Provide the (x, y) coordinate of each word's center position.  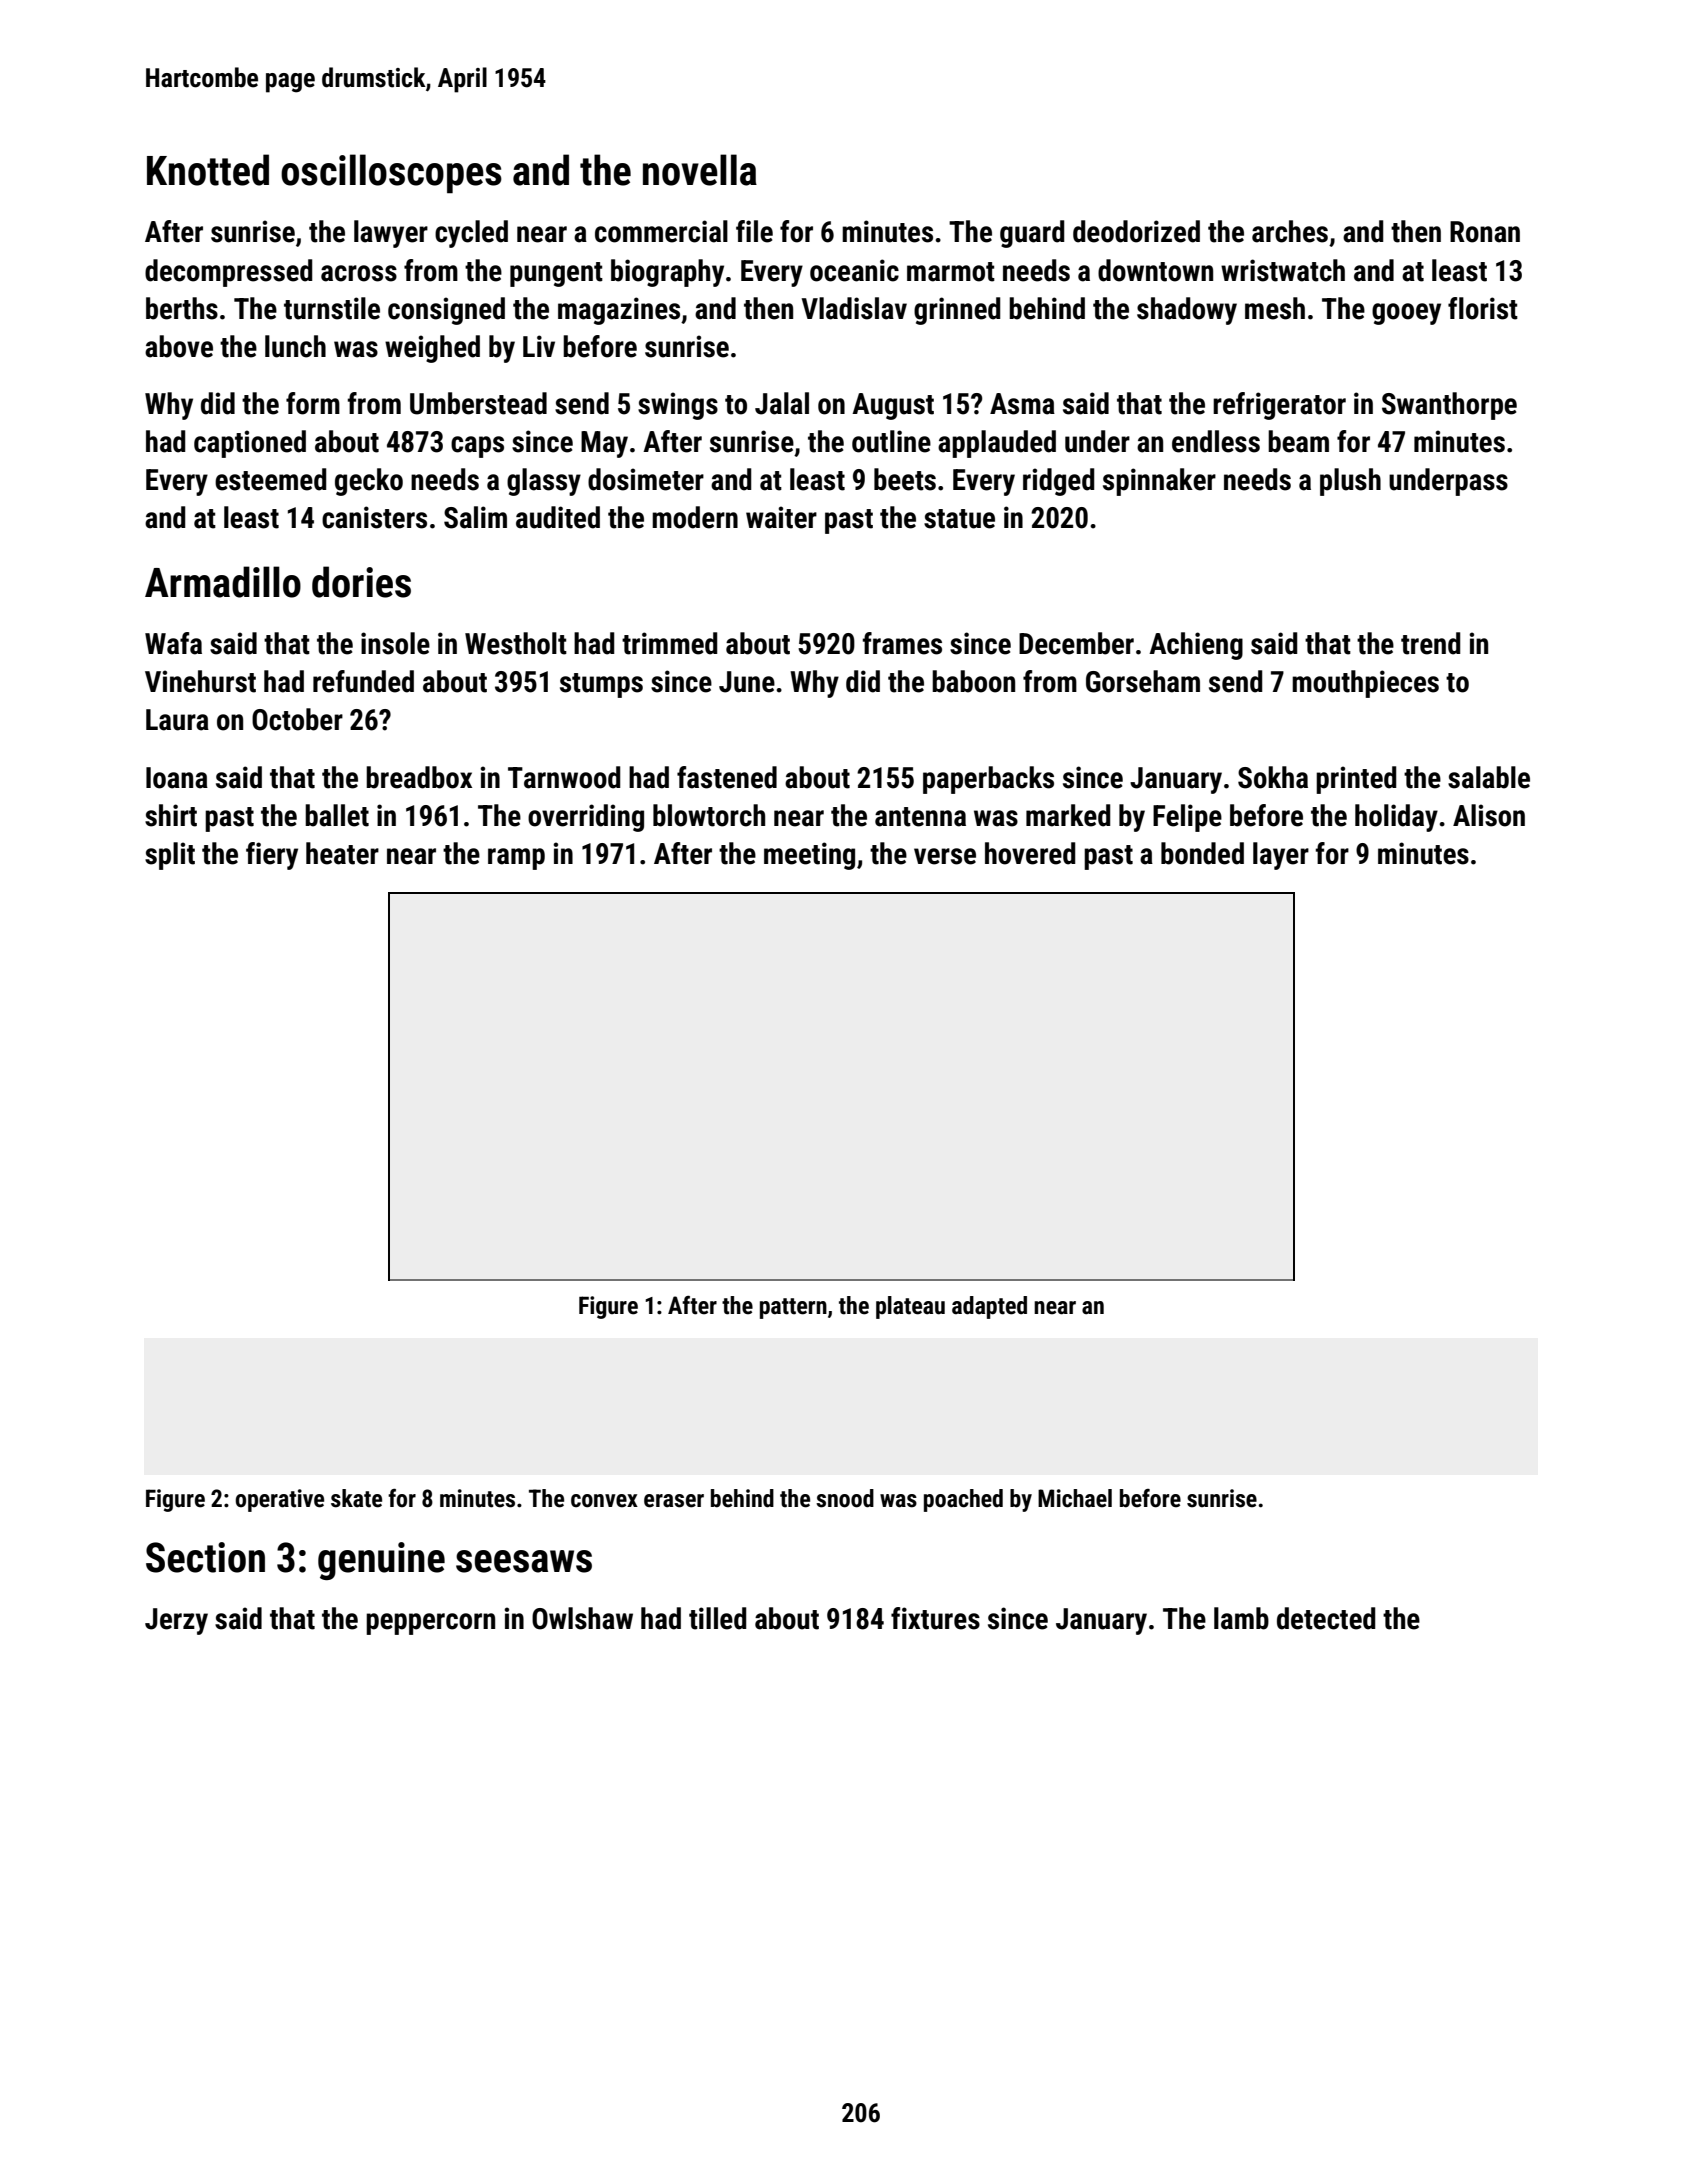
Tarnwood (564, 777)
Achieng (1196, 646)
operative (279, 1500)
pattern (793, 1308)
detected (1326, 1618)
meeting (809, 856)
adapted (989, 1307)
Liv (539, 346)
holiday (1396, 818)
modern (695, 517)
